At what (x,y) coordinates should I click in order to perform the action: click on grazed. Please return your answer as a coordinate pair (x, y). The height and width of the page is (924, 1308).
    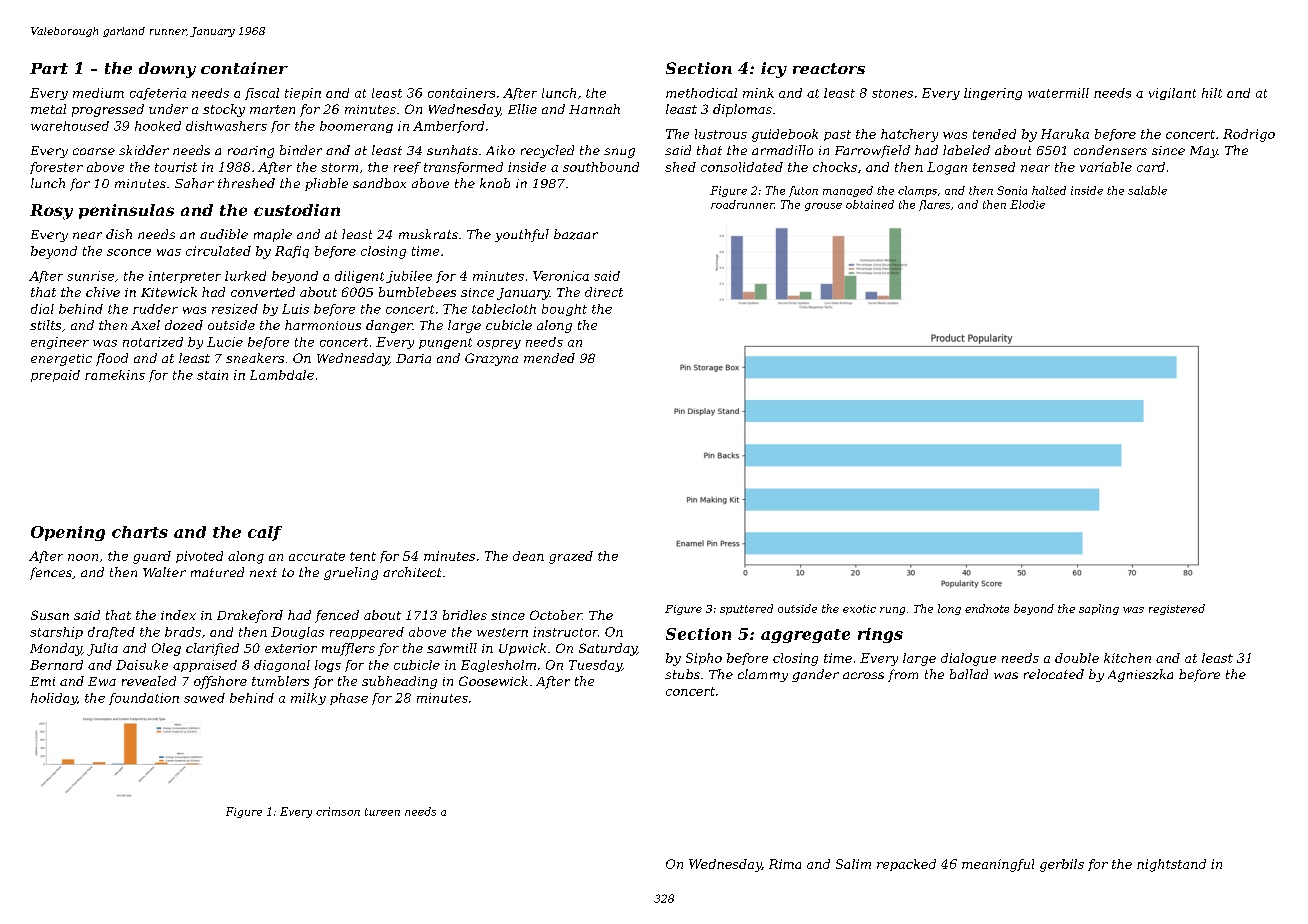
    Looking at the image, I should click on (571, 557).
